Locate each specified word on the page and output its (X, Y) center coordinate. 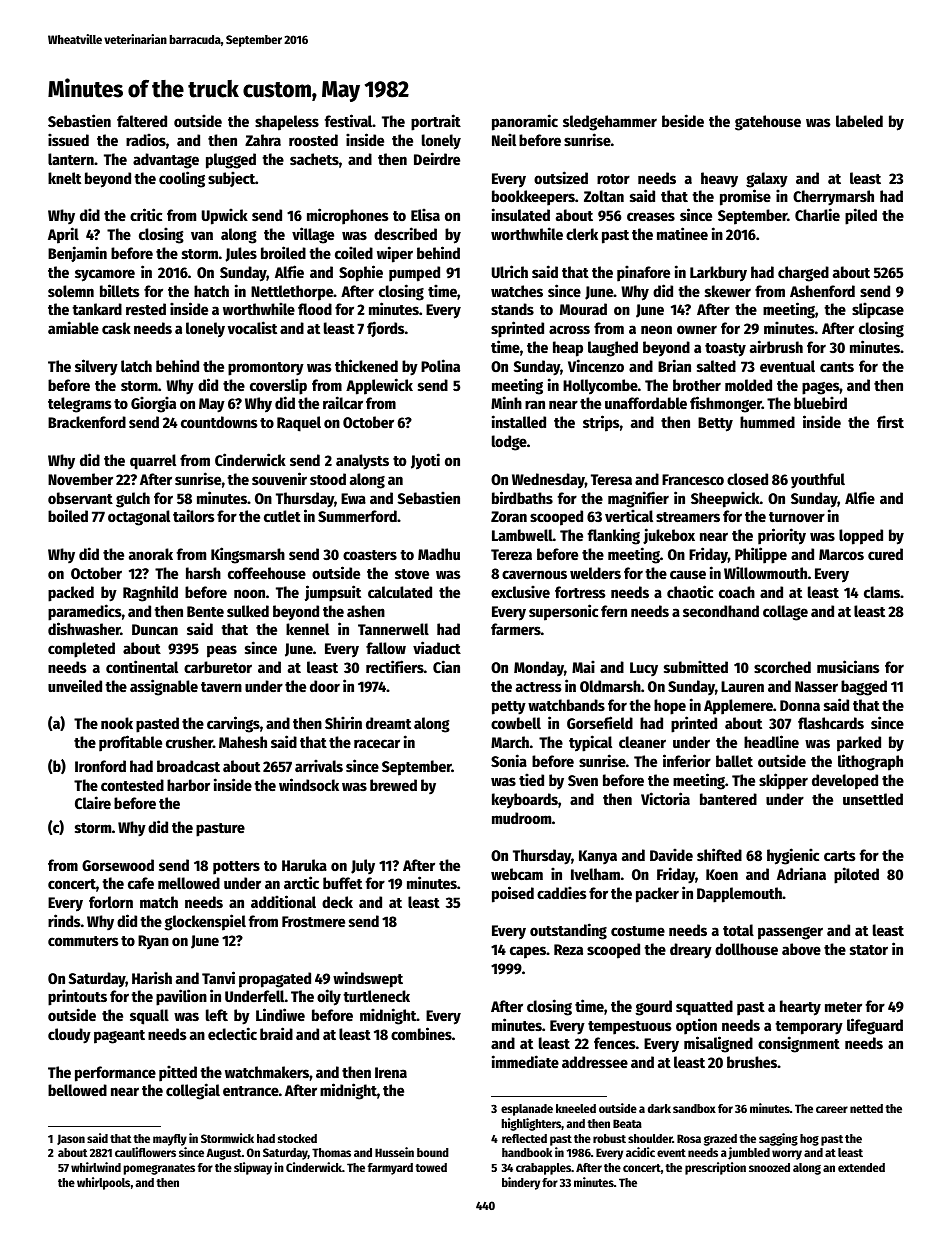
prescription (715, 1168)
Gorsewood (118, 865)
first (890, 421)
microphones (348, 216)
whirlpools (103, 1183)
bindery (521, 1183)
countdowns (219, 422)
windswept (368, 979)
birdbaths (522, 497)
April (63, 235)
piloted (856, 875)
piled (861, 216)
